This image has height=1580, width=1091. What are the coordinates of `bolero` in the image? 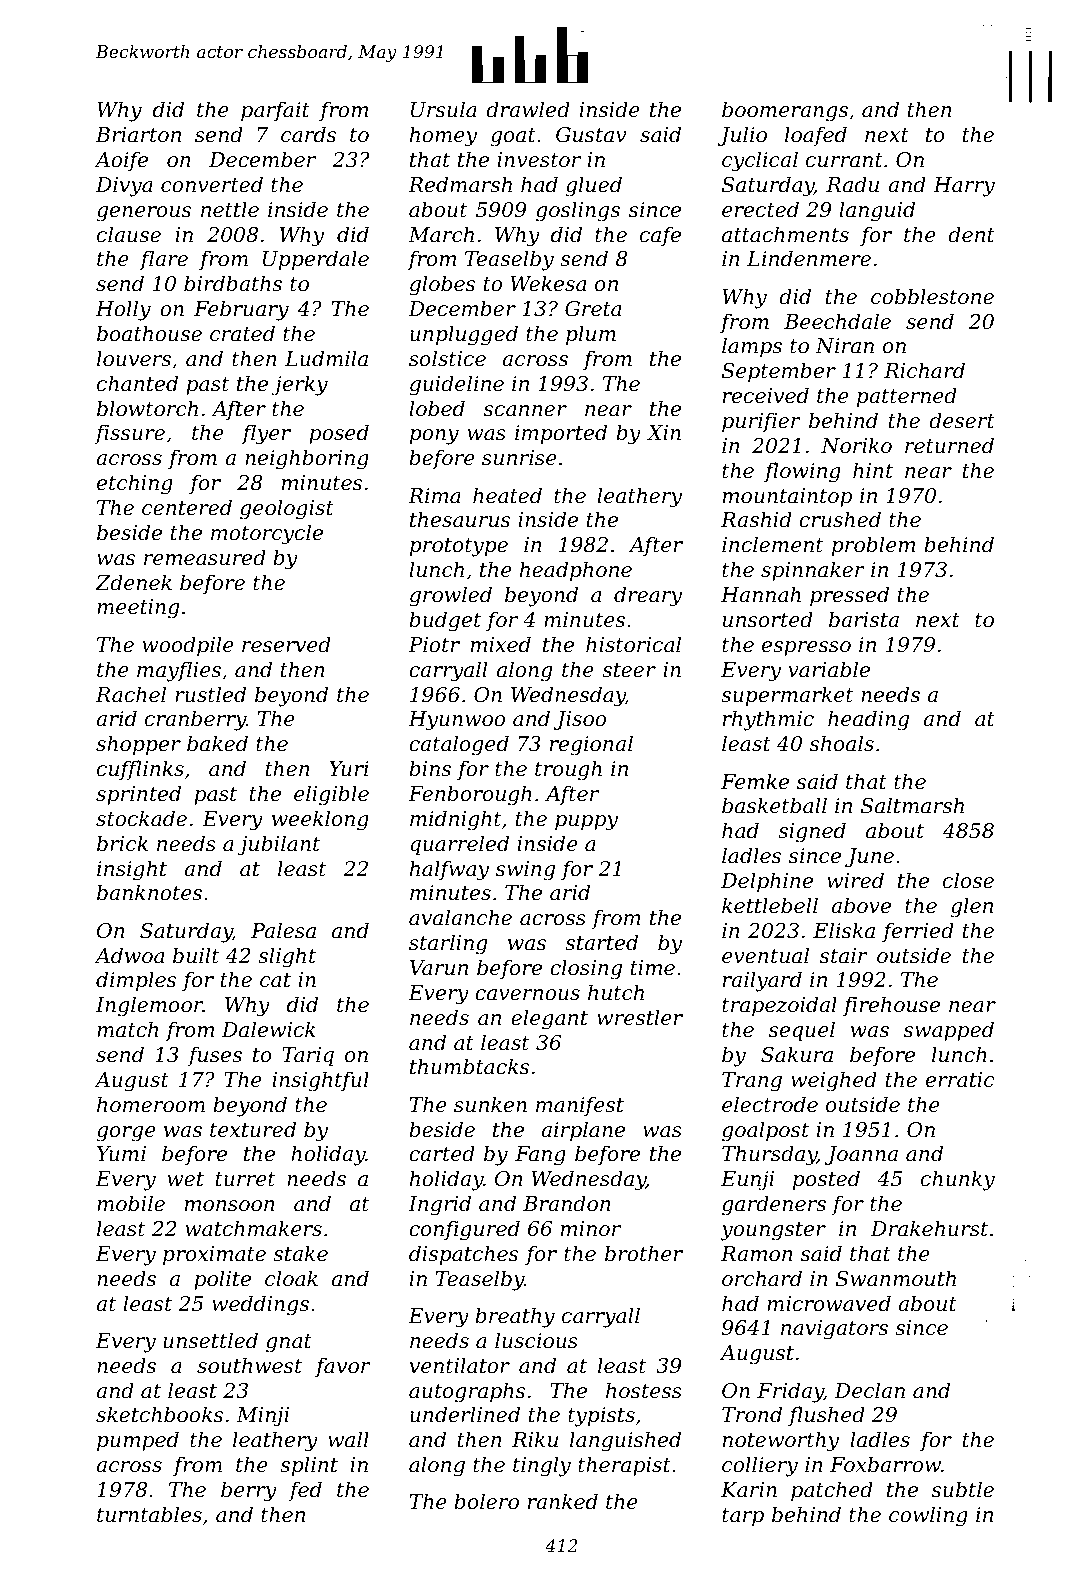 It's located at (486, 1501).
